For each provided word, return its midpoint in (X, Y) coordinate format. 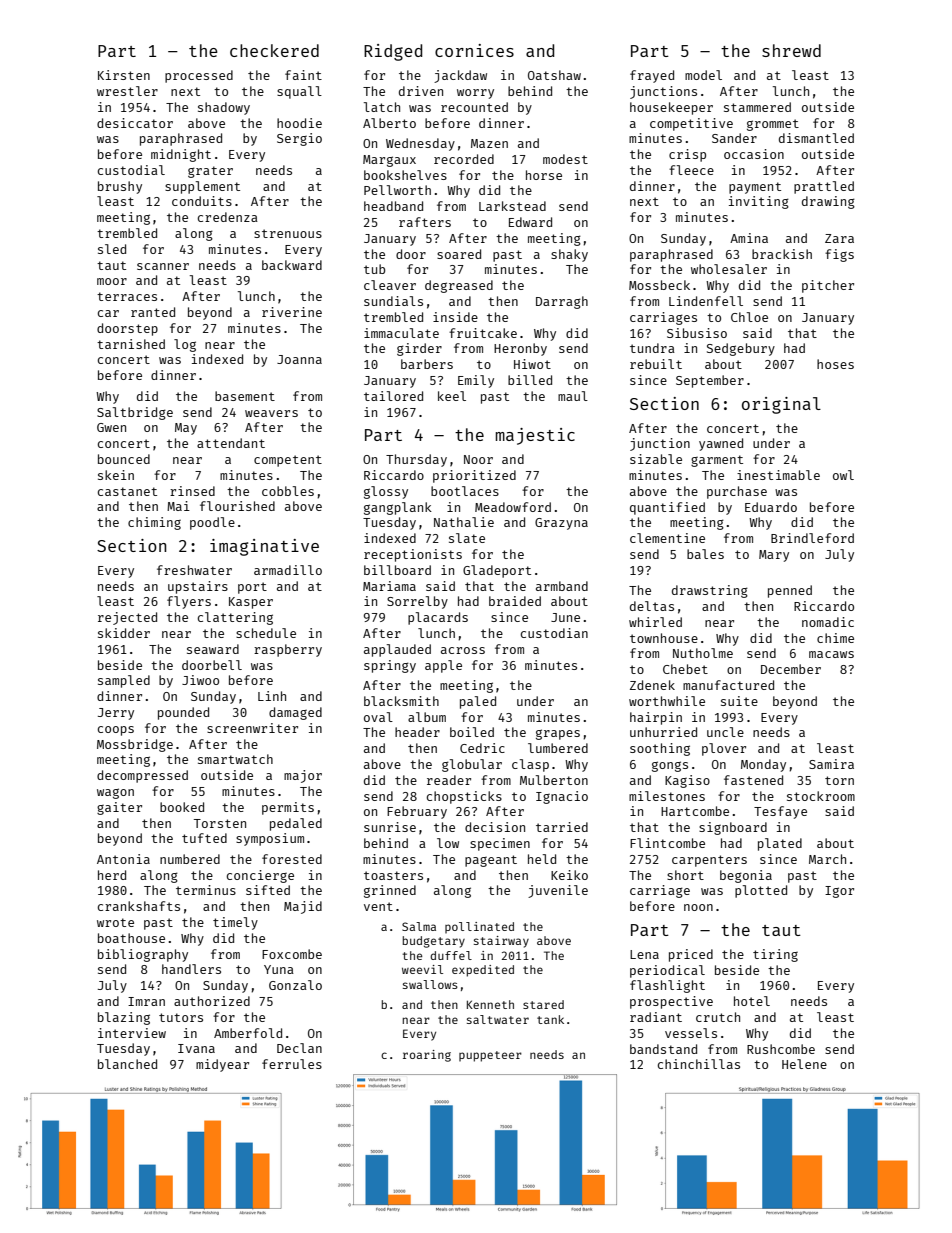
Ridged (393, 52)
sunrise (390, 827)
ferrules (292, 1064)
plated (780, 844)
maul (573, 396)
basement (245, 396)
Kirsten (124, 75)
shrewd (791, 50)
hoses (835, 364)
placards (438, 618)
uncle (725, 732)
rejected (127, 618)
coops (116, 731)
